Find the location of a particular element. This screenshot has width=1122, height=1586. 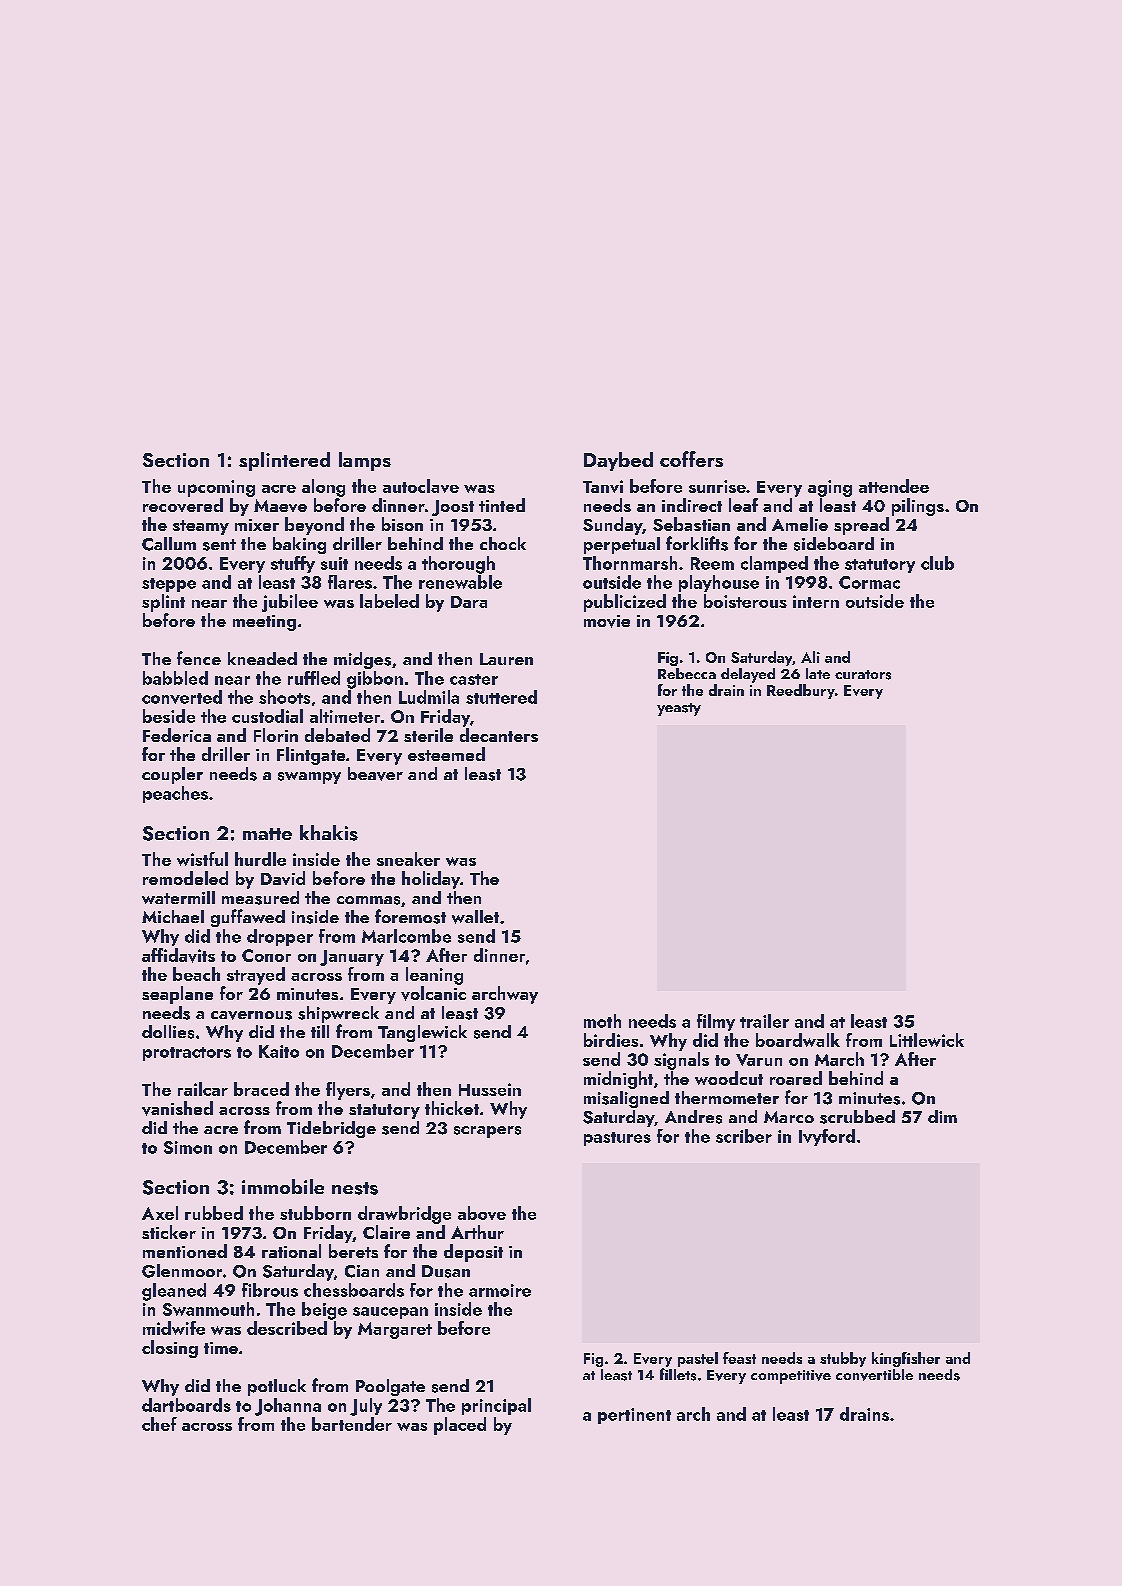

decanters is located at coordinates (499, 735).
